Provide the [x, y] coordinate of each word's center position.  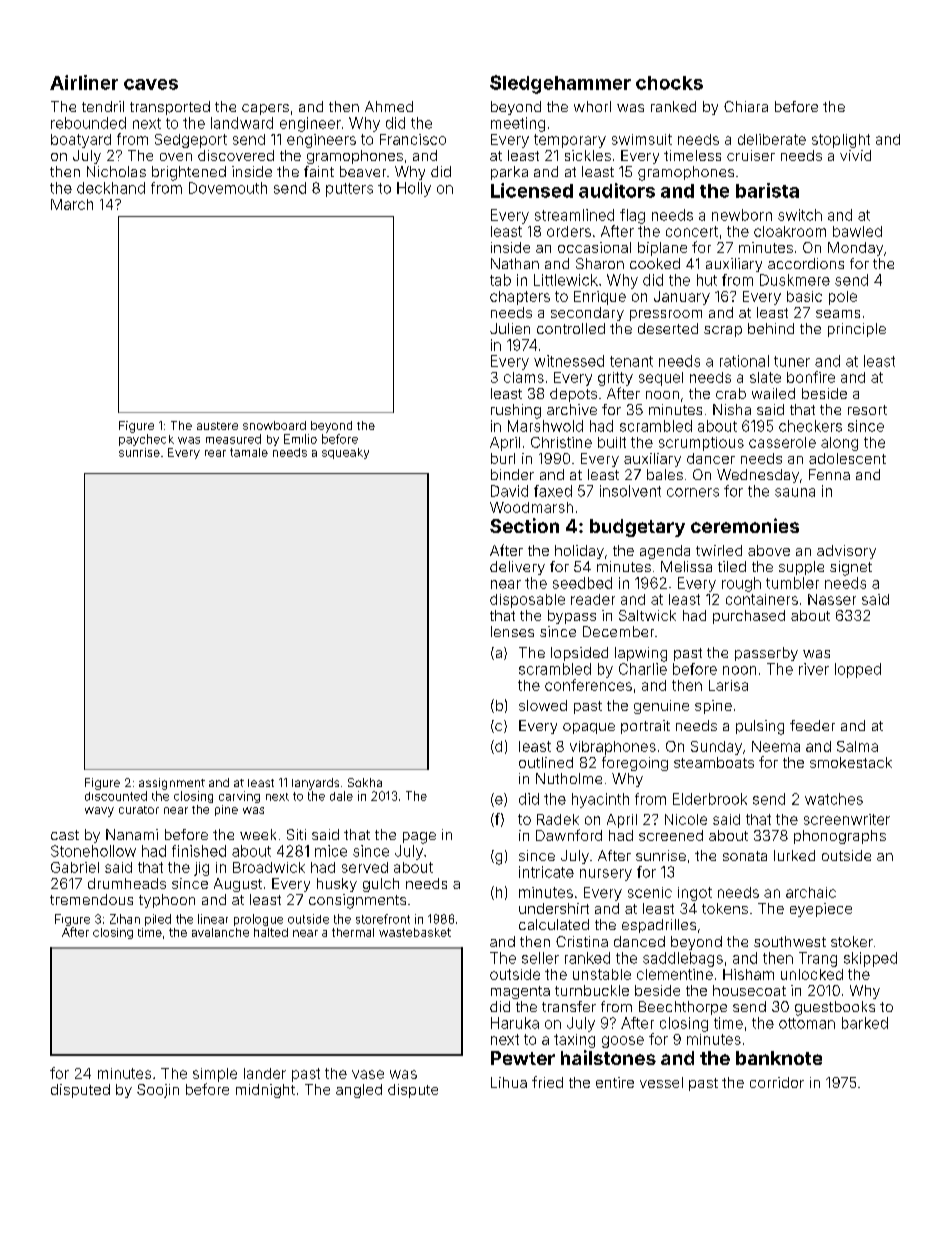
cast [65, 835]
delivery [517, 568]
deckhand [111, 188]
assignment [172, 784]
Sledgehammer [560, 84]
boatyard [81, 141]
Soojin [158, 1091]
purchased [749, 617]
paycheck [146, 440]
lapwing [641, 654]
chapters [520, 298]
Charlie [643, 669]
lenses [512, 631]
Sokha [365, 782]
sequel [661, 379]
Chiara [746, 106]
